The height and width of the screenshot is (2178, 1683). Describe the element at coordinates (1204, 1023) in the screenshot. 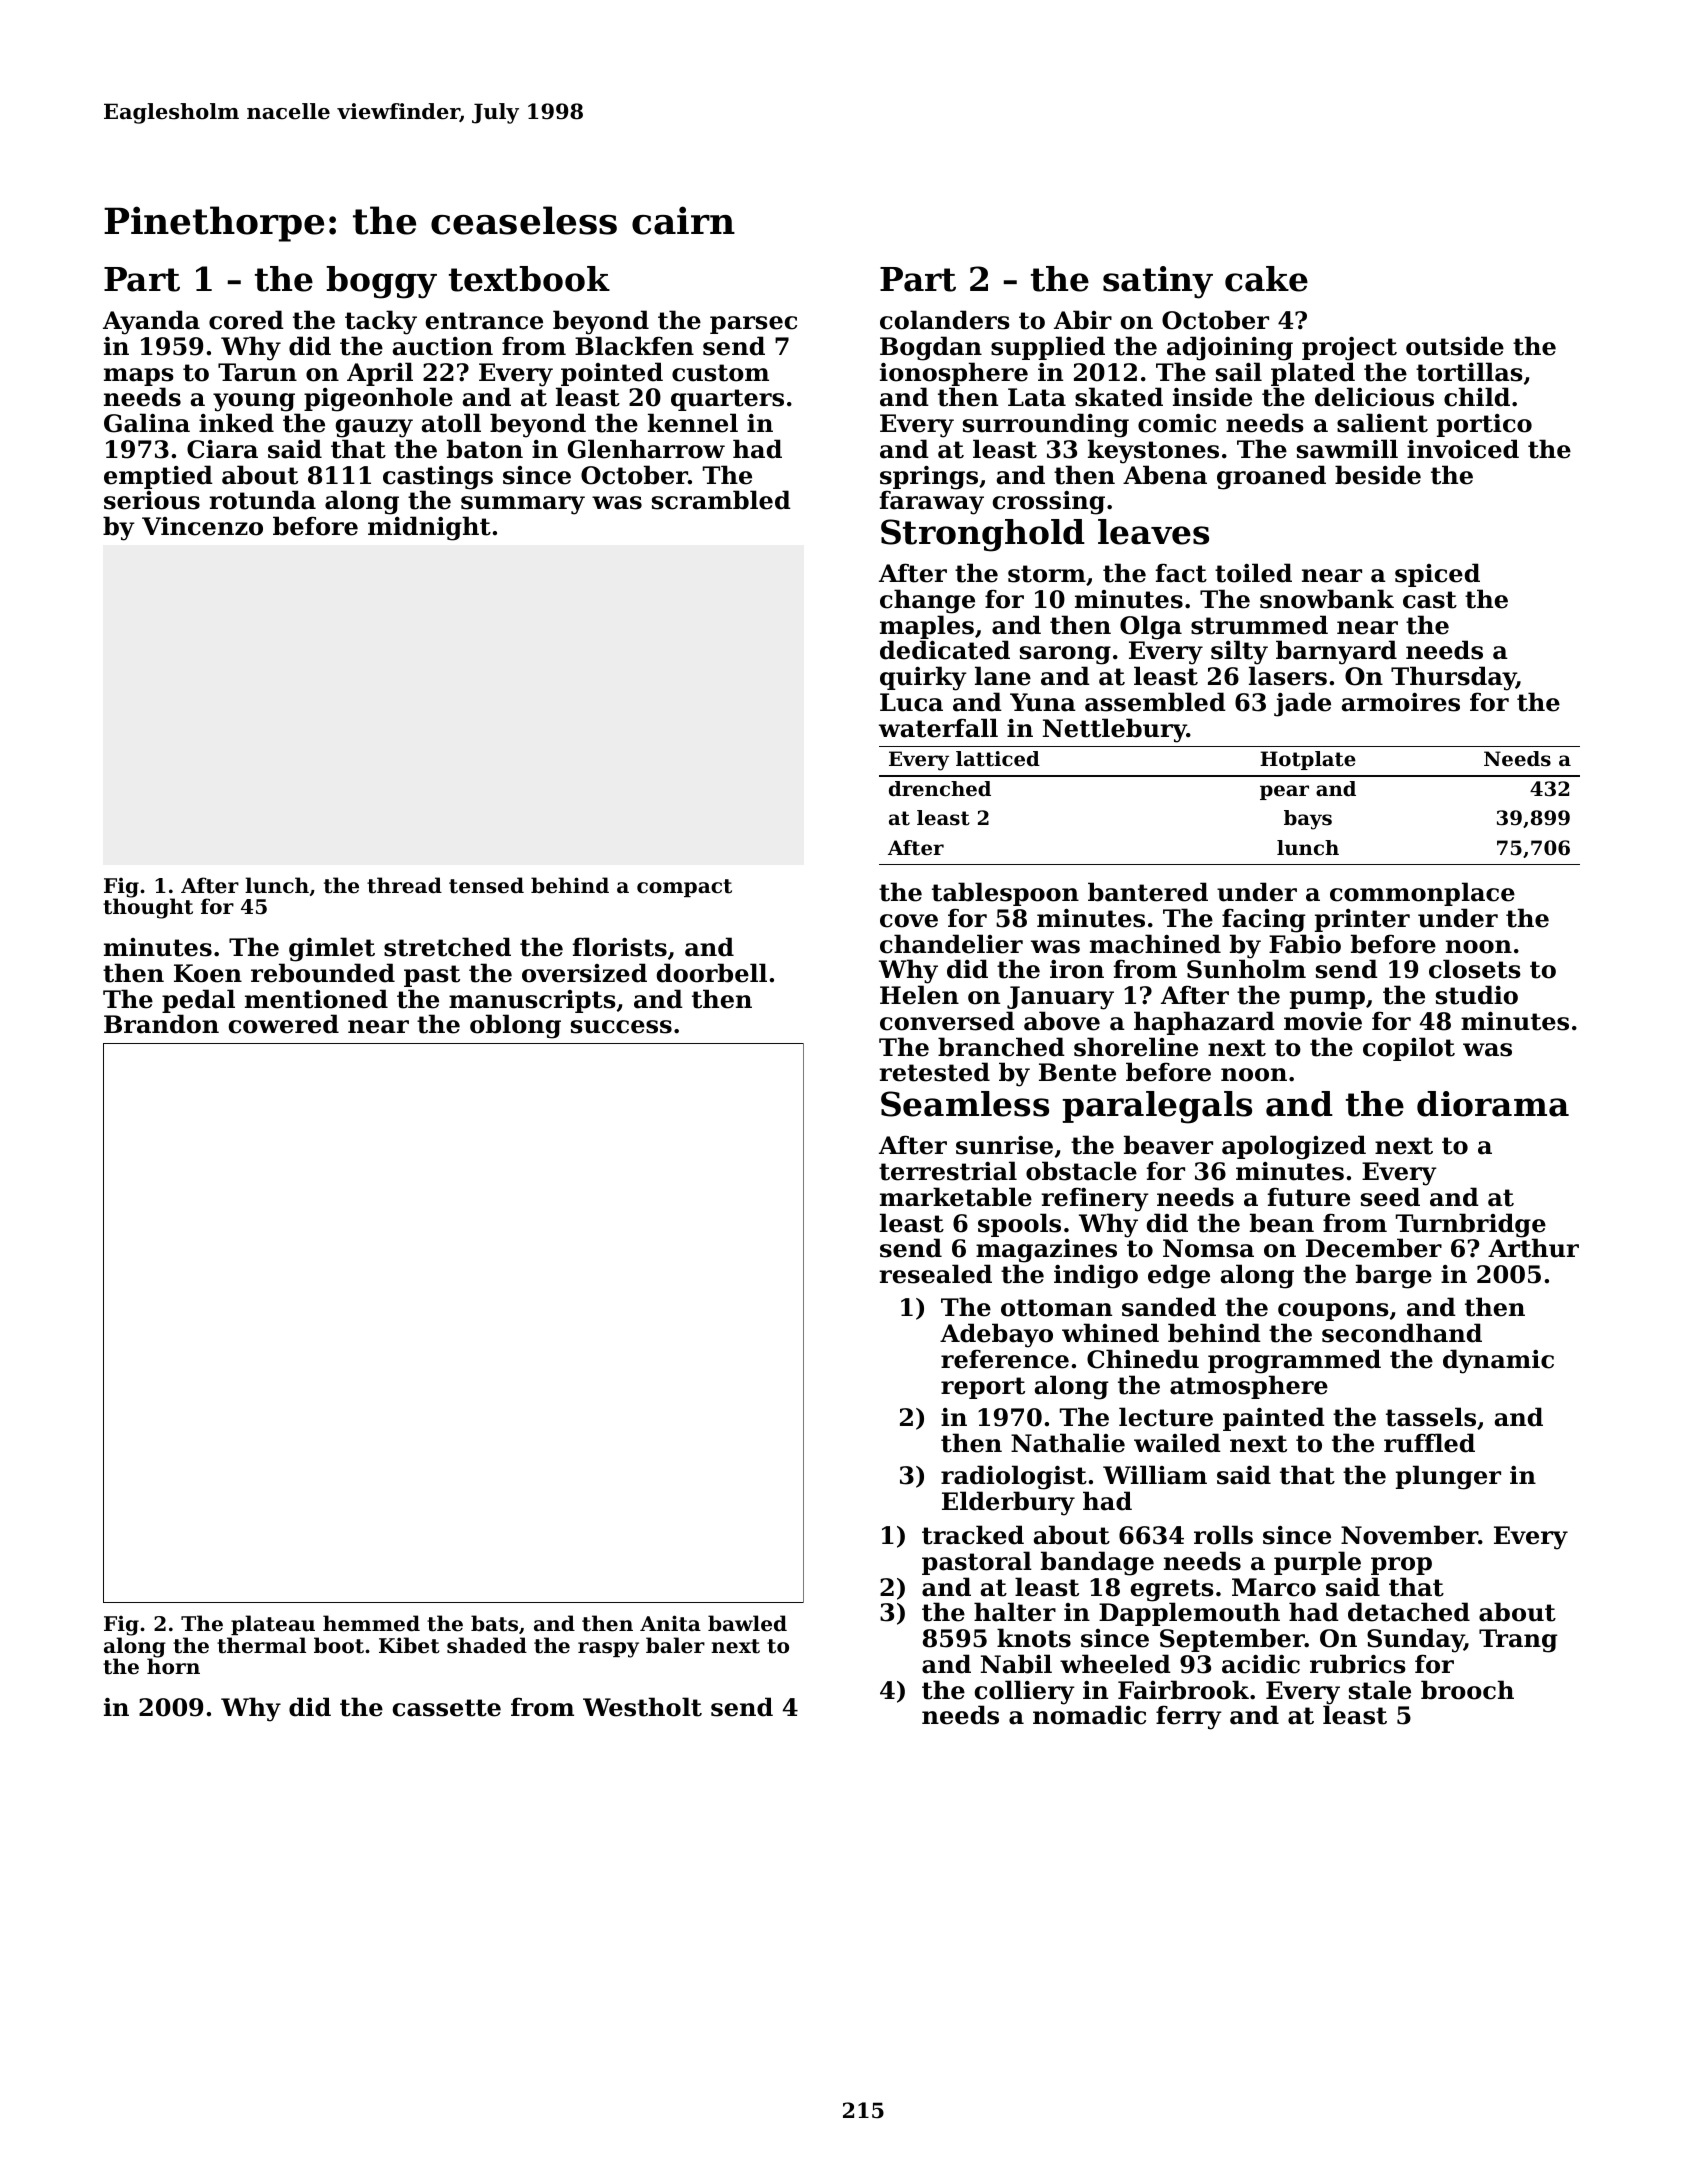

I see `haphazard` at that location.
